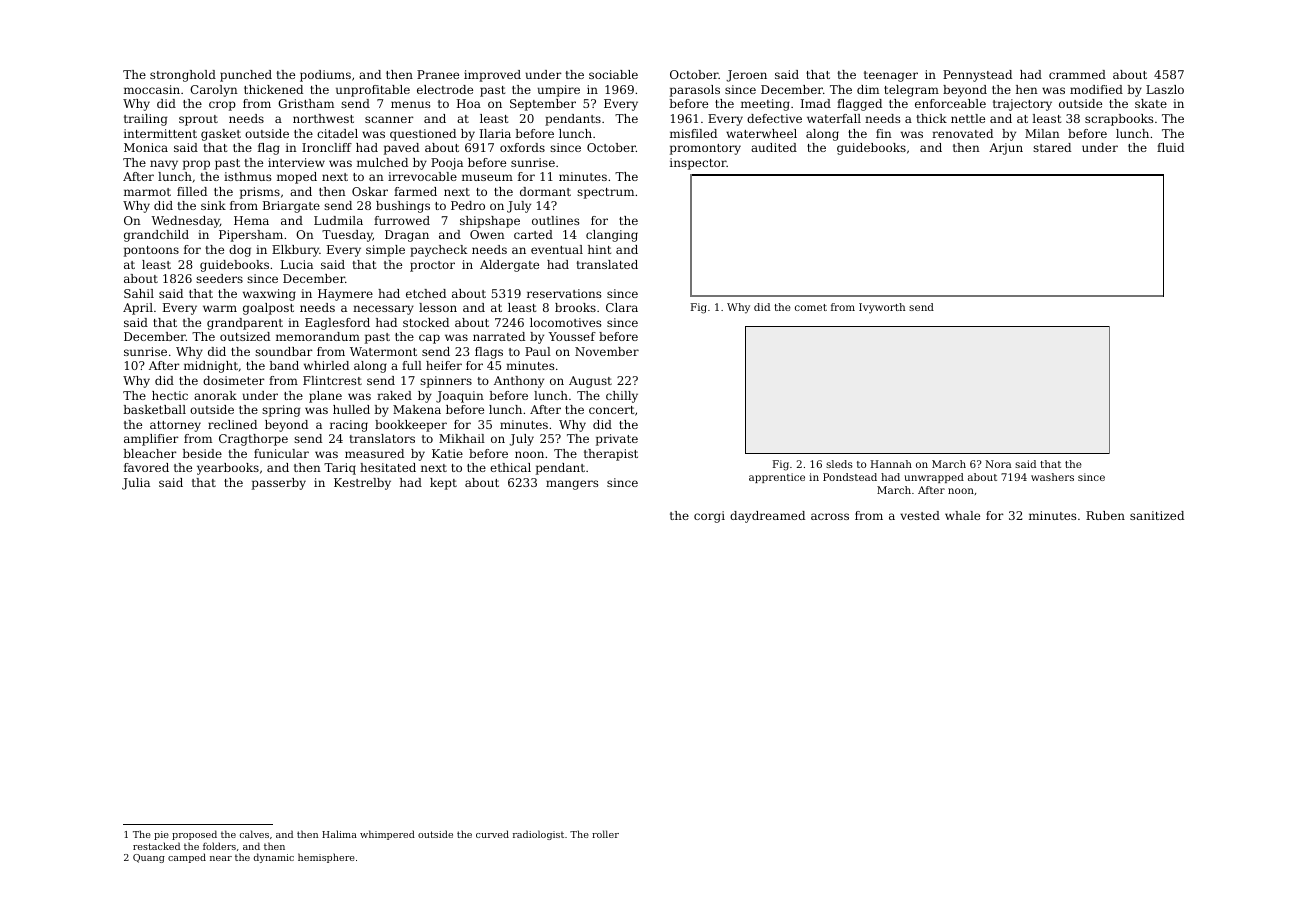  Describe the element at coordinates (1077, 74) in the screenshot. I see `crammed` at that location.
